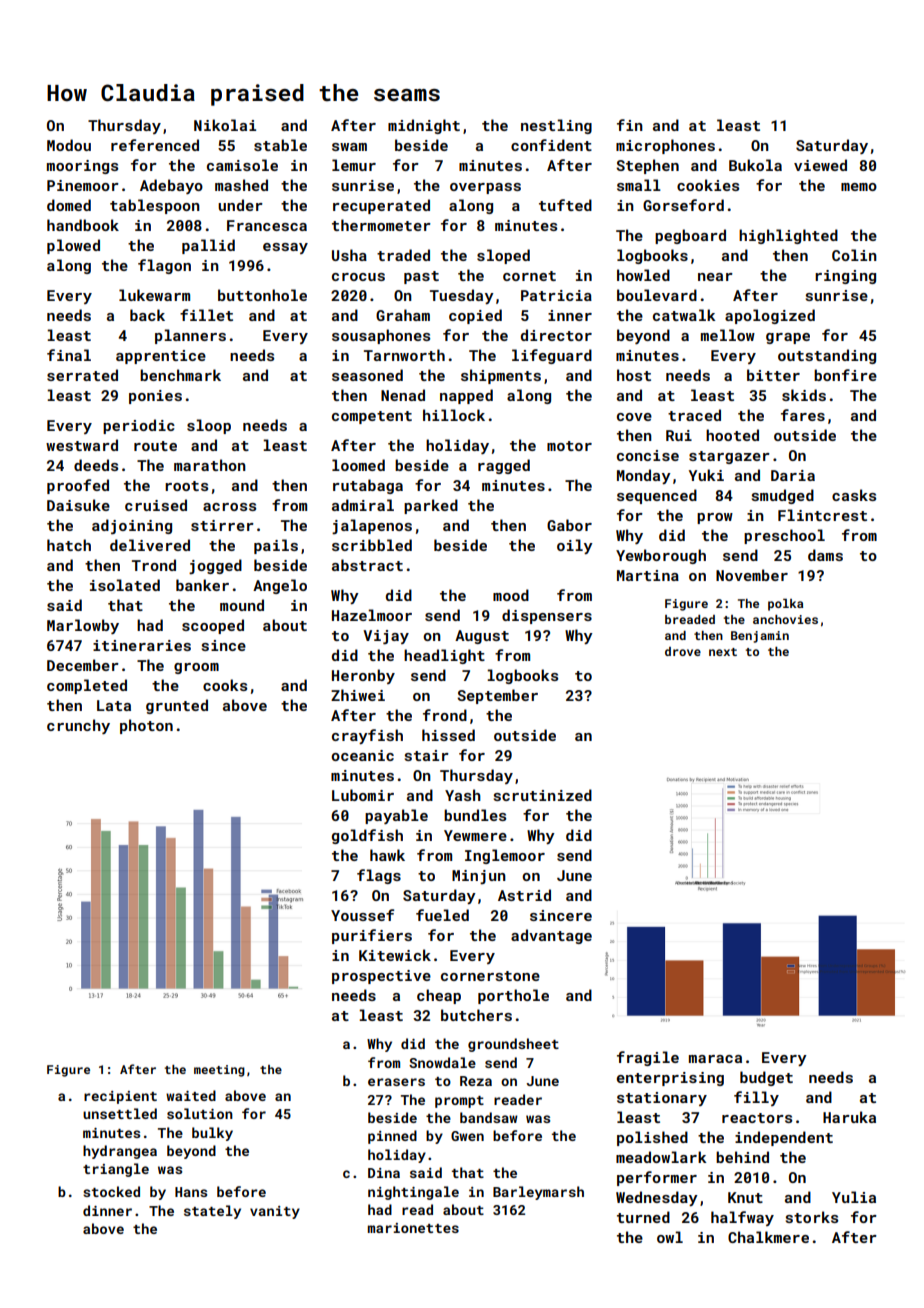  I want to click on Daisuke, so click(78, 505).
